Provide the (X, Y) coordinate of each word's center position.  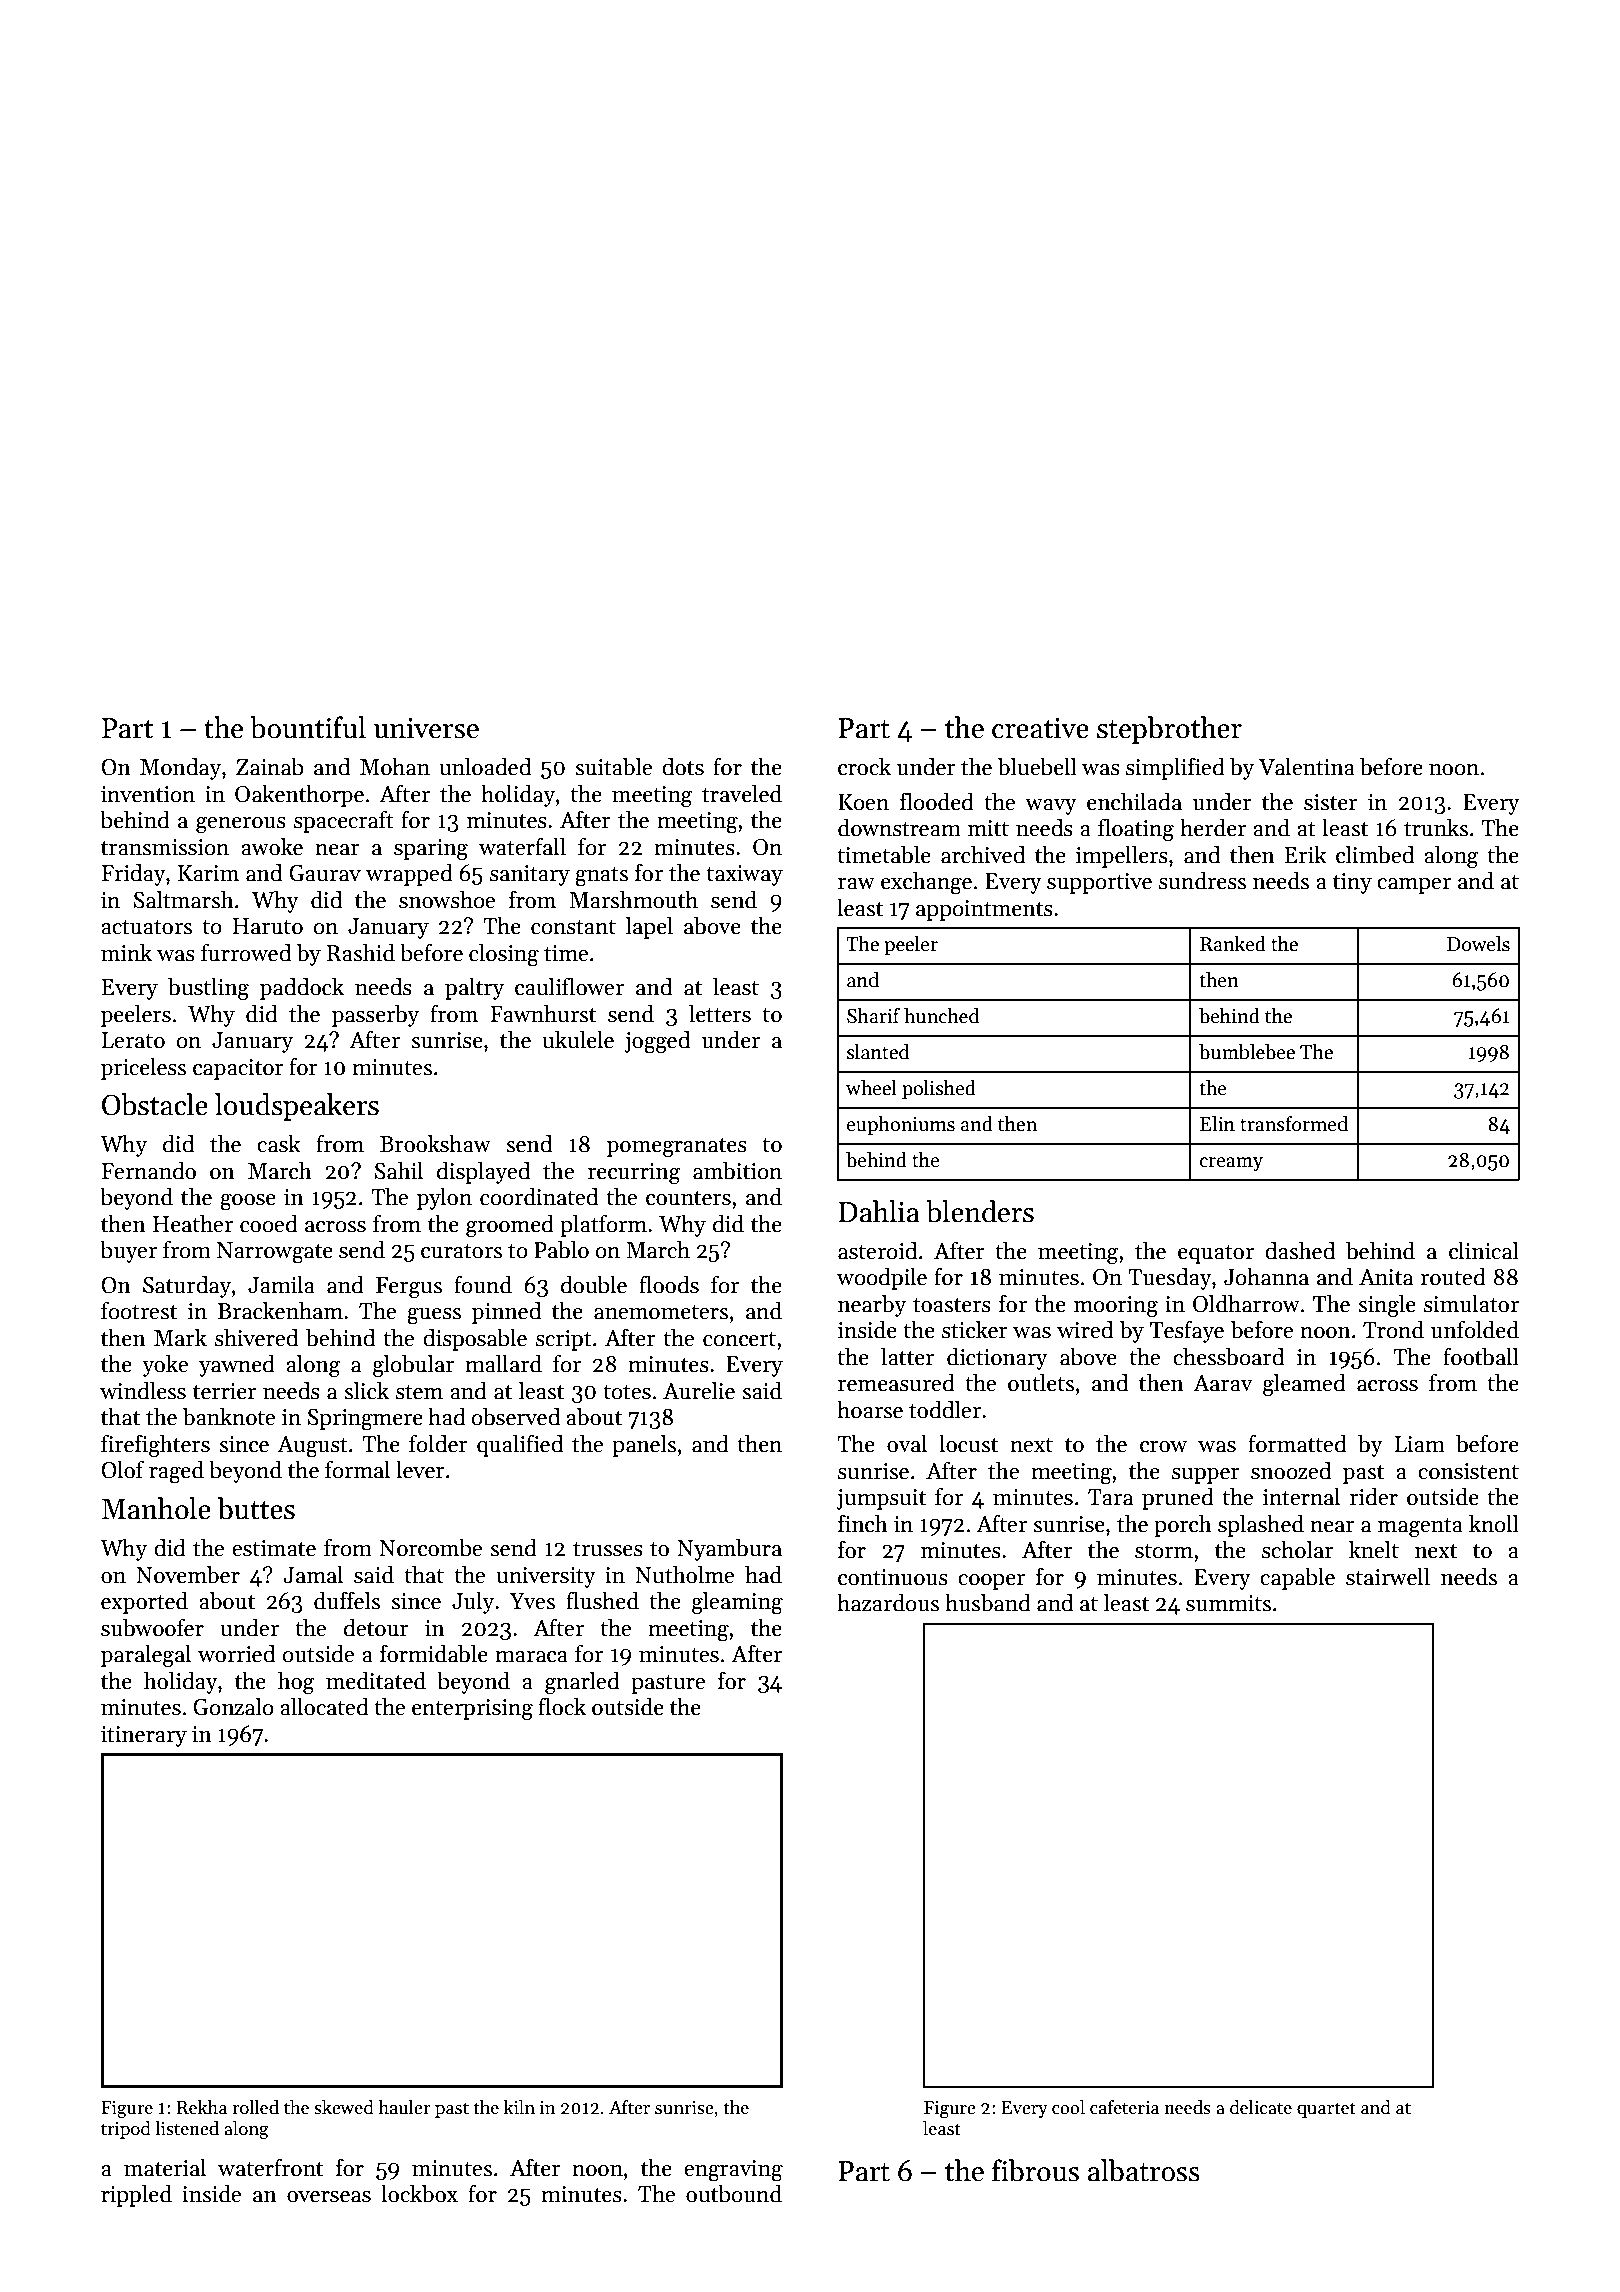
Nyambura (729, 1550)
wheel (871, 1088)
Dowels (1478, 944)
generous (241, 825)
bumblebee (1247, 1052)
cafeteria (1124, 2107)
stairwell (1388, 1577)
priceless (143, 1069)
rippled (136, 2196)
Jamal (313, 1575)
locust (968, 1444)
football (1481, 1357)
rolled (255, 2107)
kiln (519, 2107)
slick (366, 1391)
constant (573, 927)
